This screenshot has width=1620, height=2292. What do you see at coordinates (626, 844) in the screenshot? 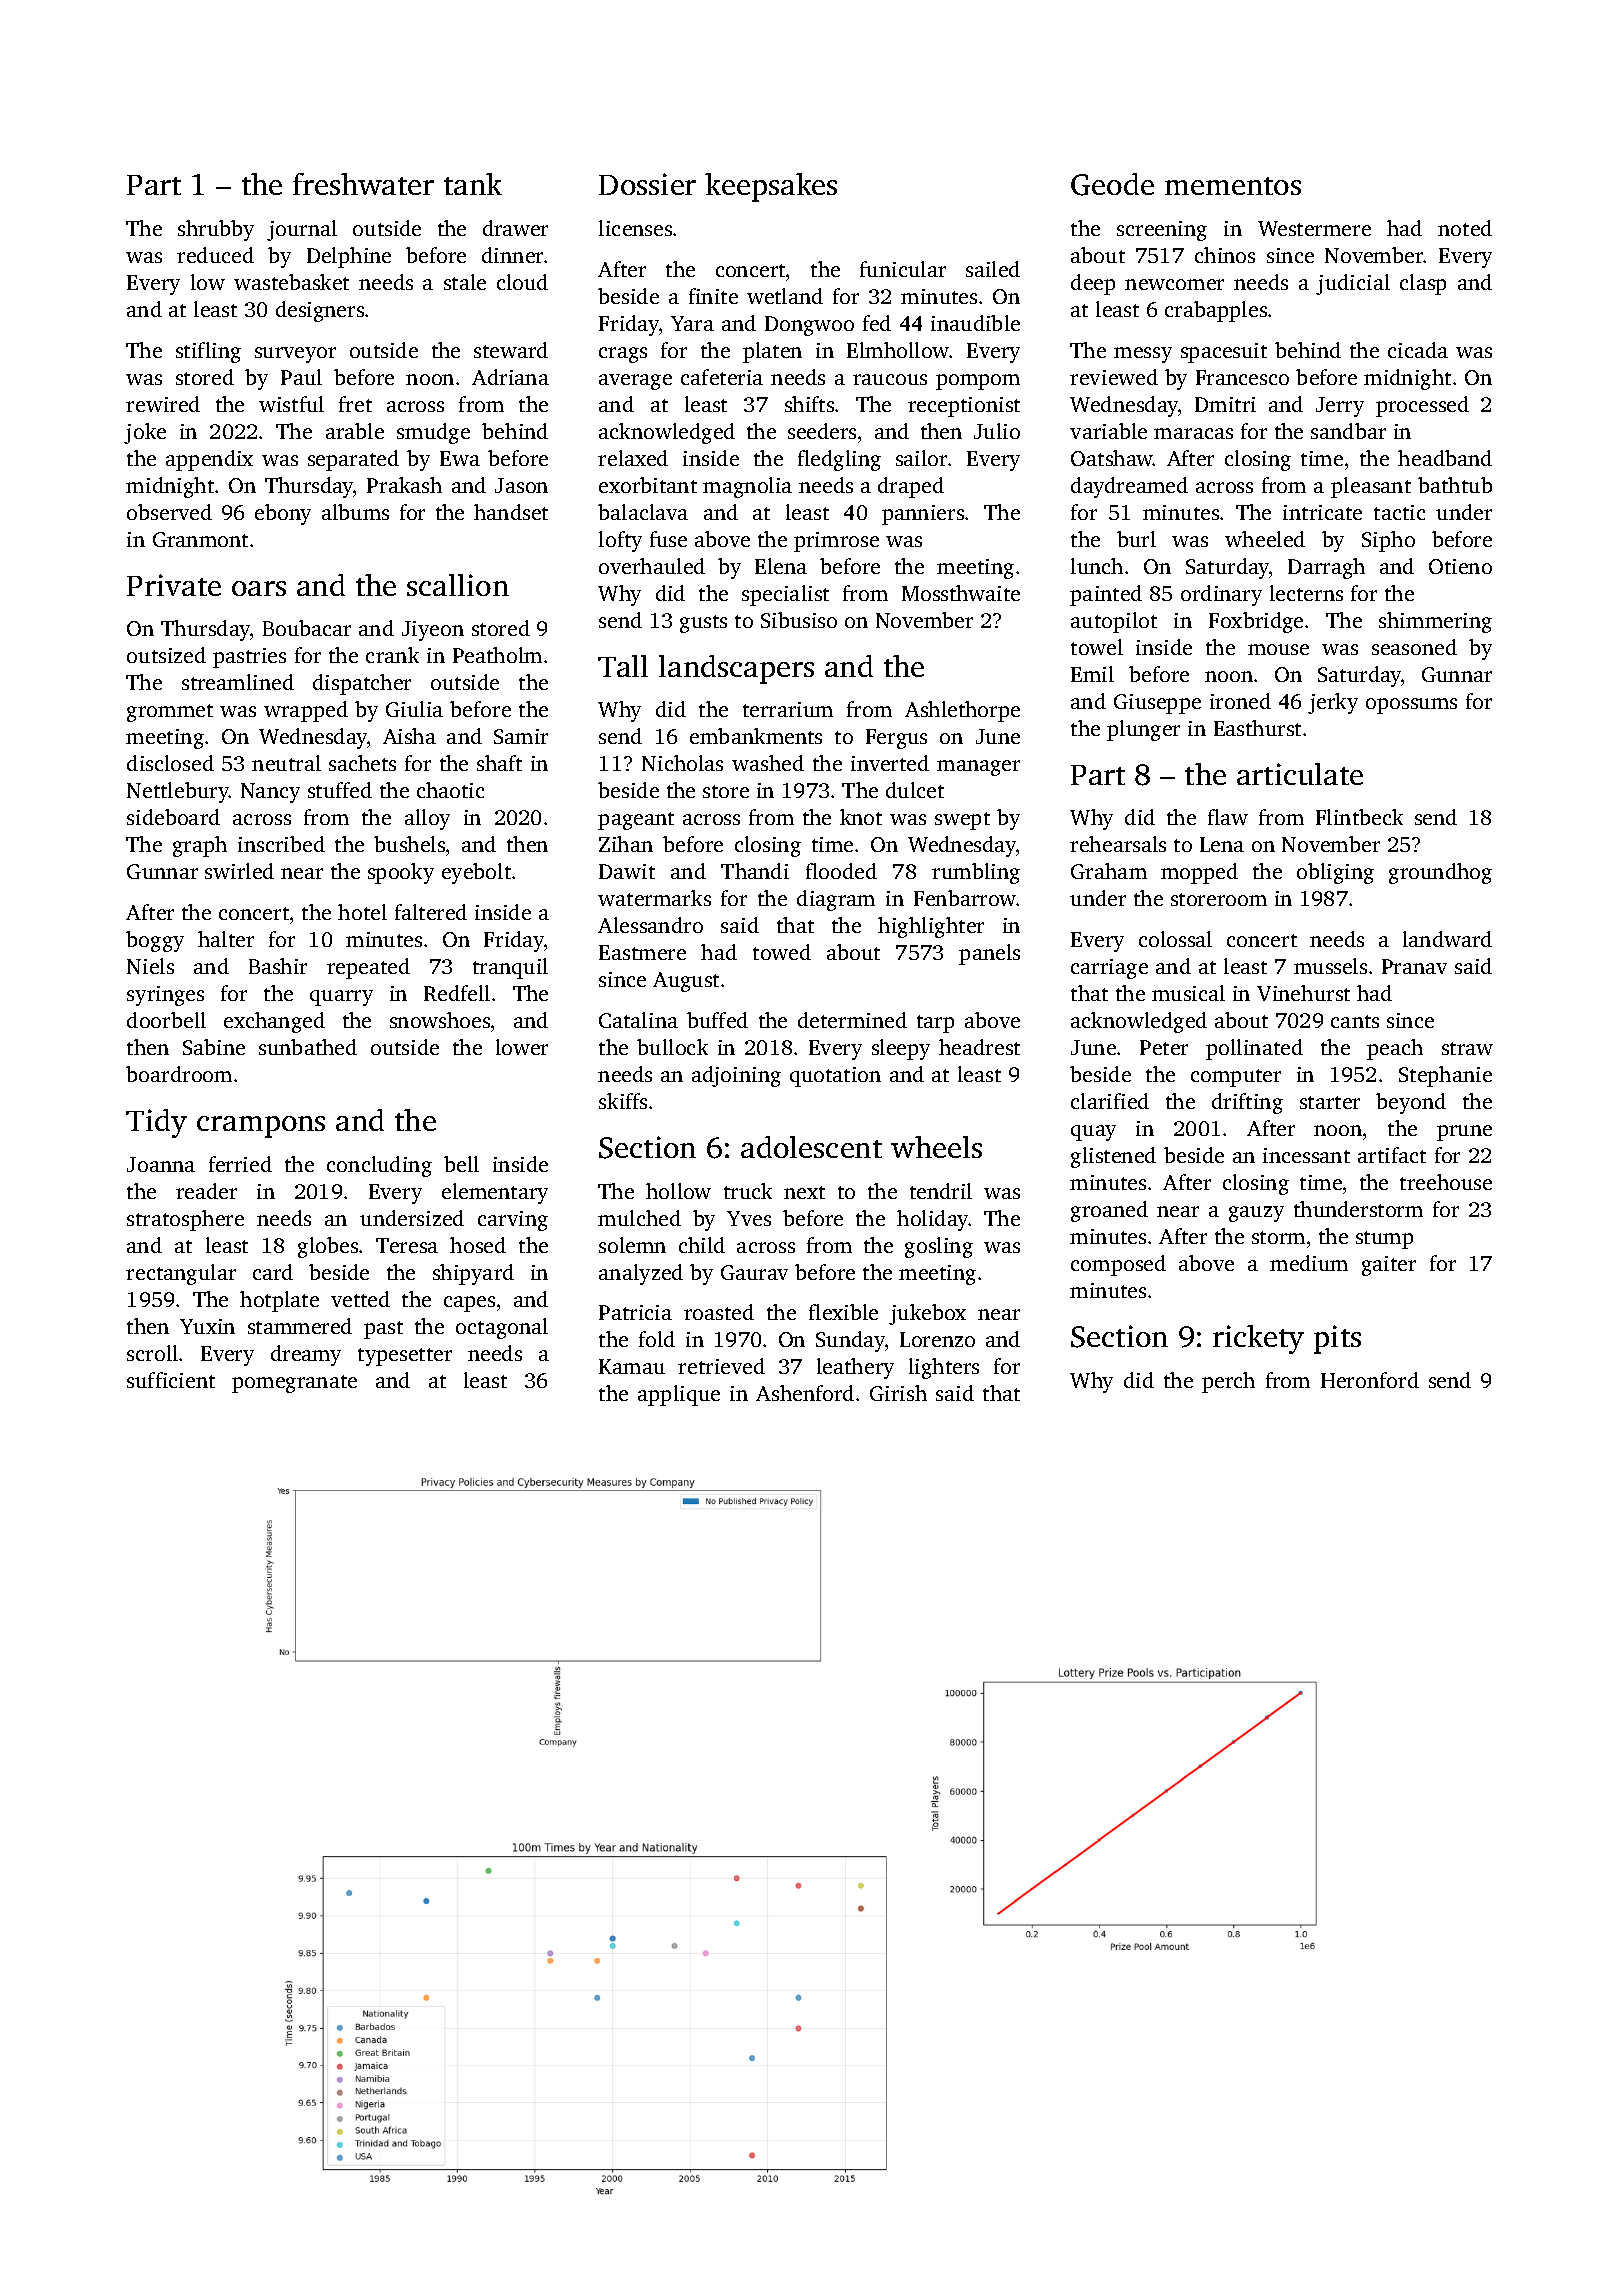
I see `Zihan` at bounding box center [626, 844].
